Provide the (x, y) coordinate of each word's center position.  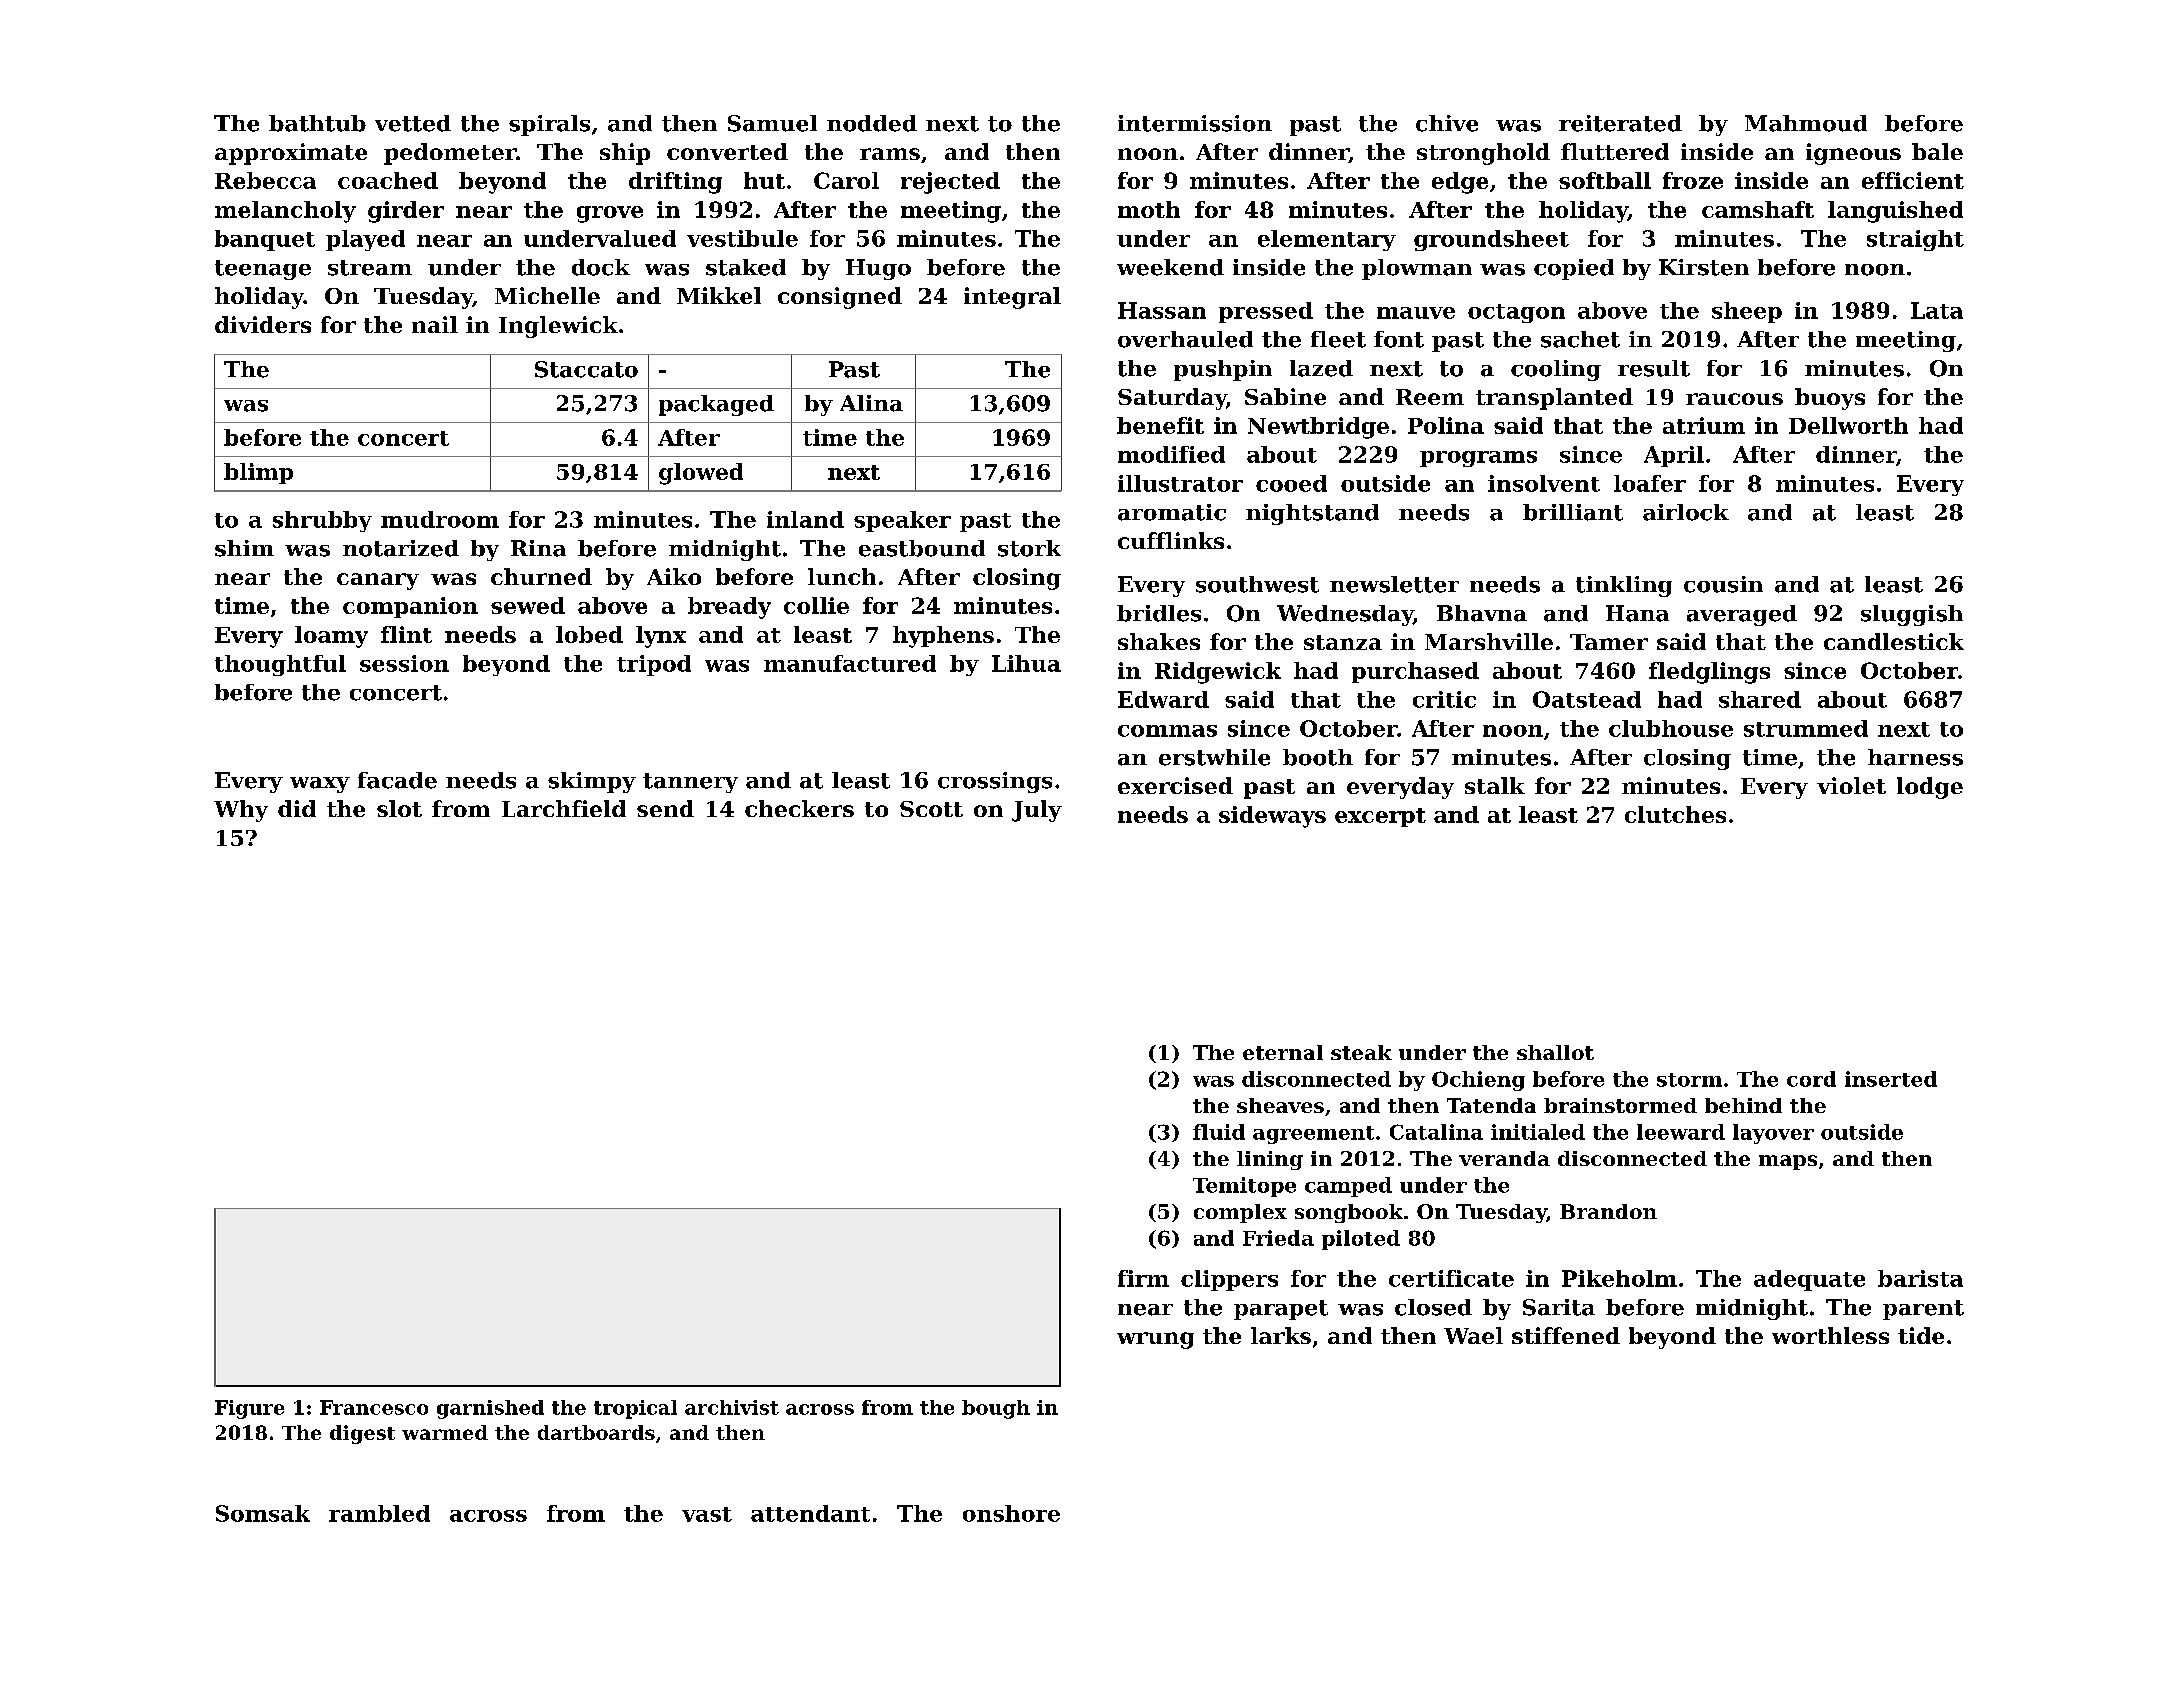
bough (996, 1409)
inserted (1891, 1079)
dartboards (596, 1432)
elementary (1327, 240)
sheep (1747, 312)
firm (1143, 1278)
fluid (1219, 1132)
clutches (1675, 814)
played (365, 240)
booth (1318, 757)
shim (244, 548)
